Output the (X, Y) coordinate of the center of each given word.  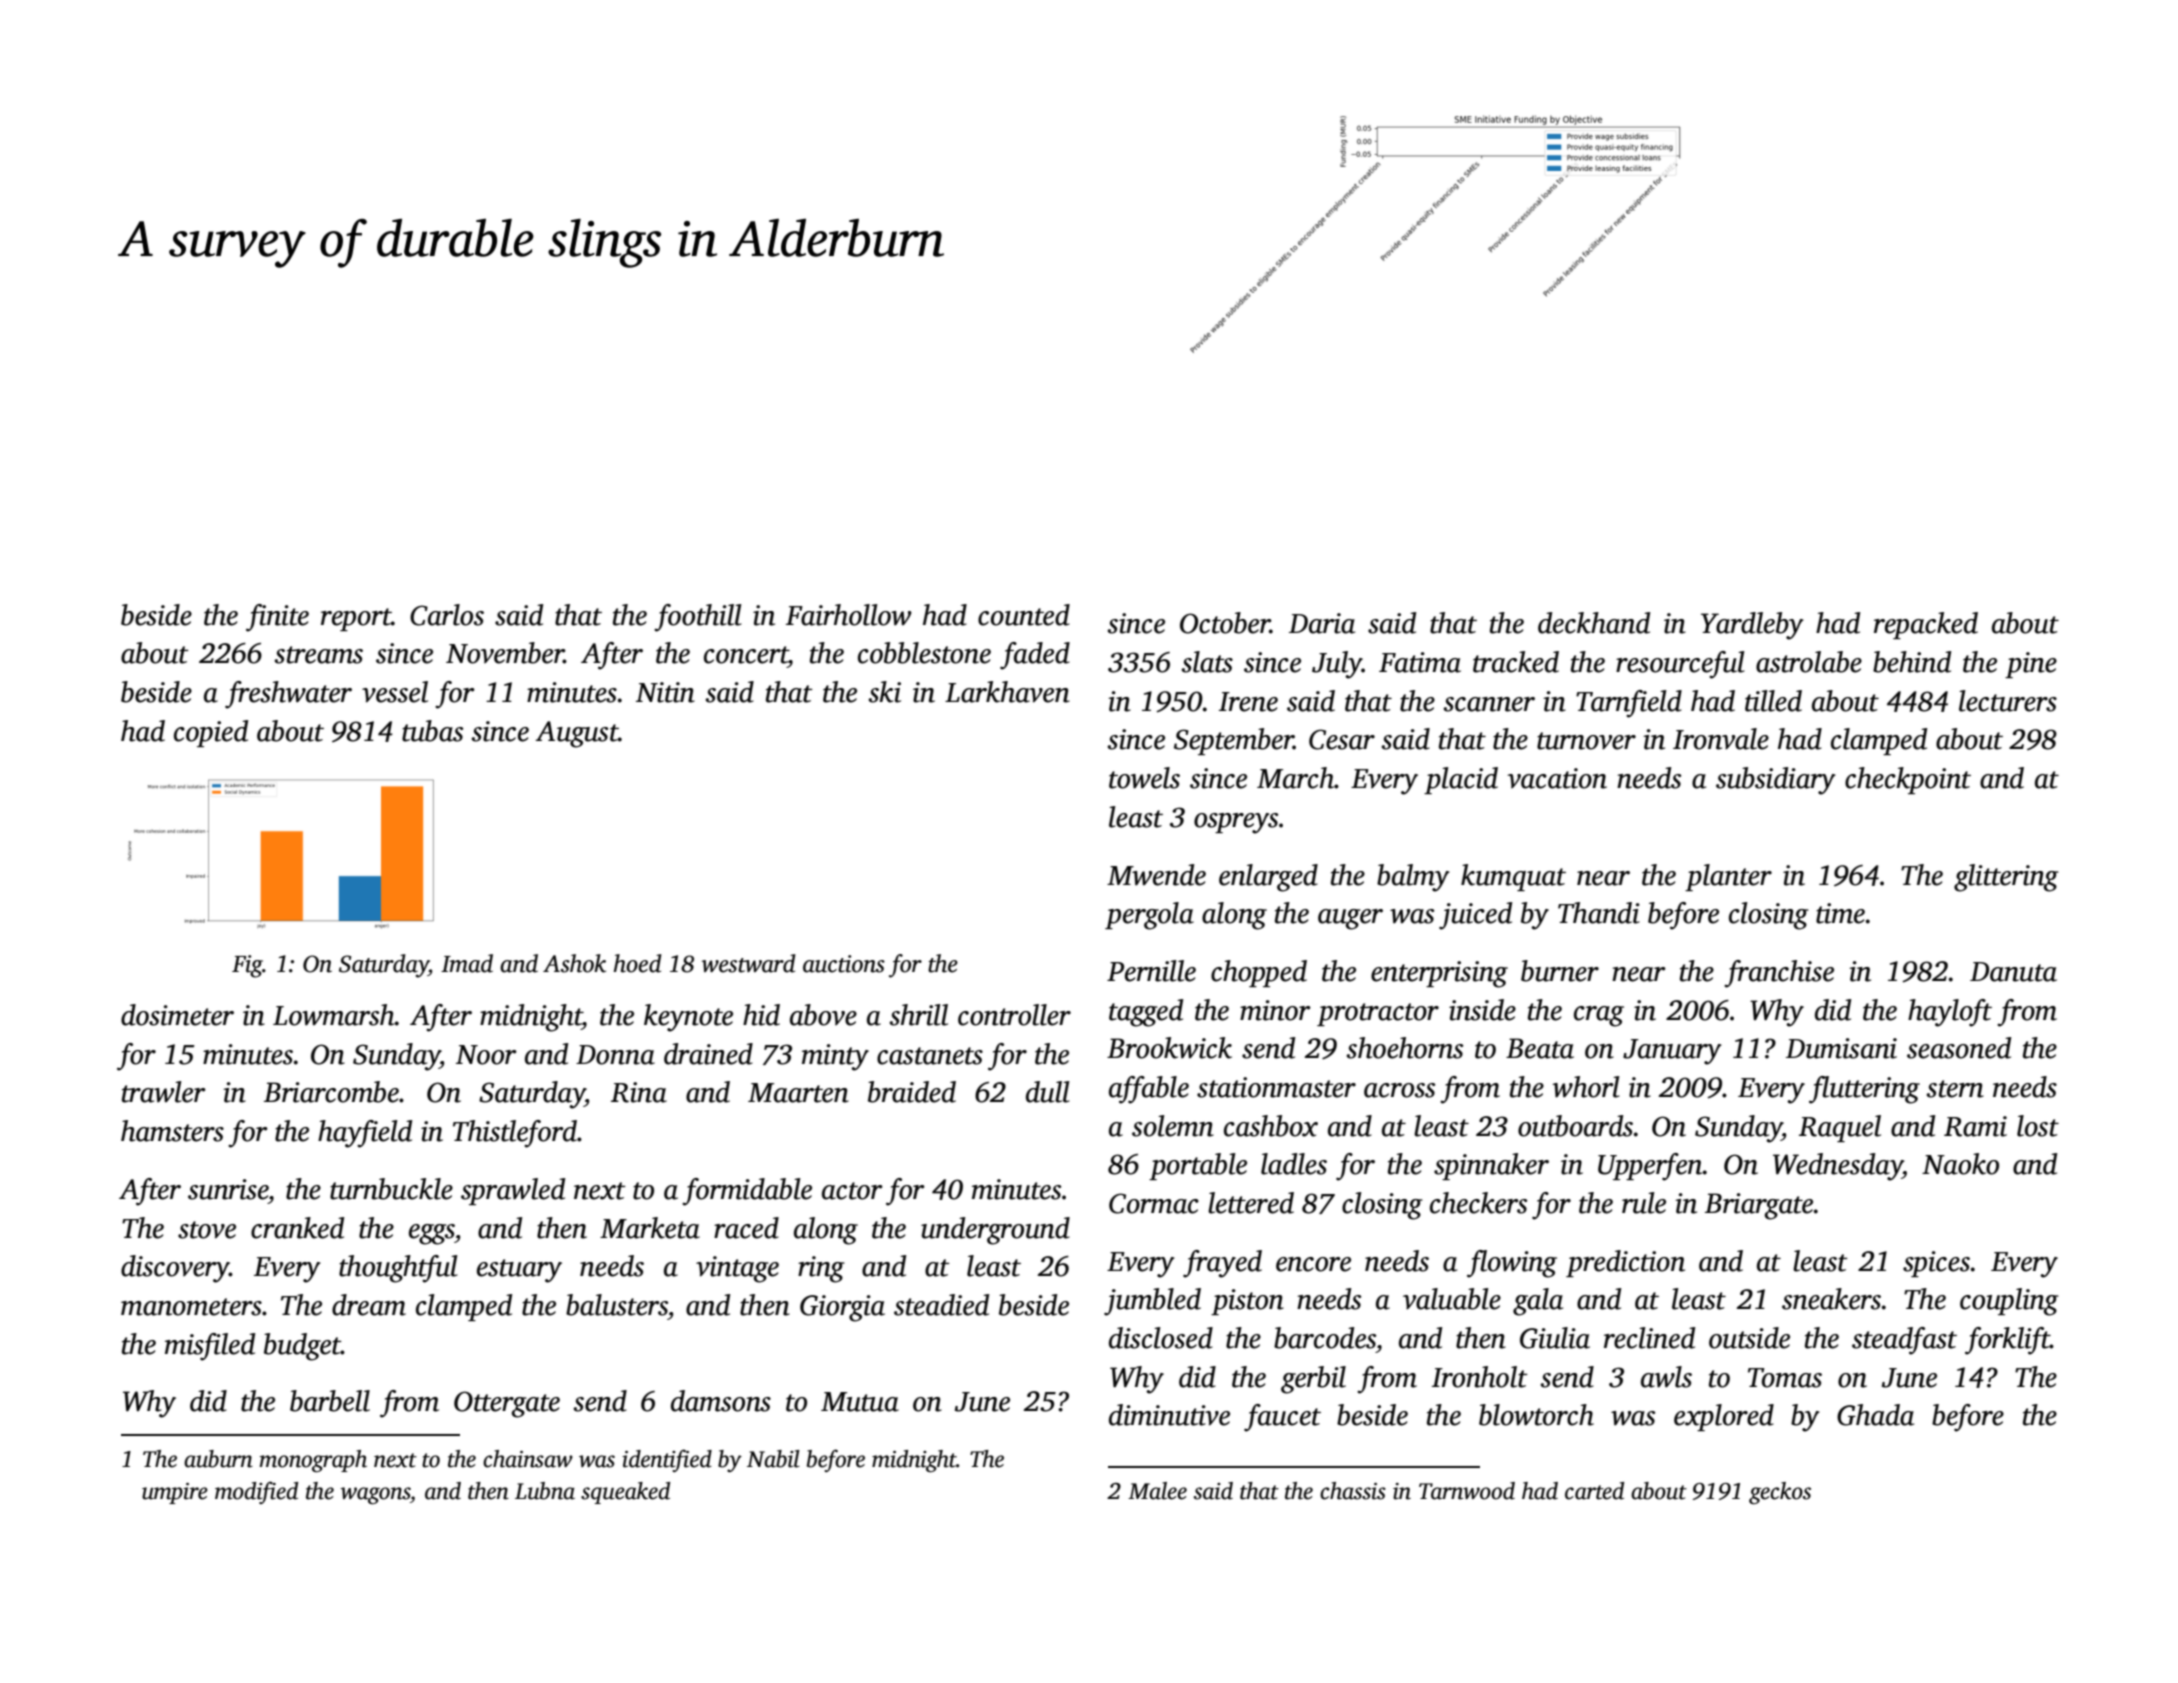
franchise (1779, 974)
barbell (330, 1401)
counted (1024, 615)
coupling (2009, 1302)
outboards (1575, 1126)
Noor (486, 1055)
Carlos (447, 615)
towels (1144, 778)
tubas (432, 731)
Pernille (1151, 971)
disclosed (1161, 1338)
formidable (747, 1192)
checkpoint (1908, 780)
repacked (1926, 625)
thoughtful (398, 1269)
